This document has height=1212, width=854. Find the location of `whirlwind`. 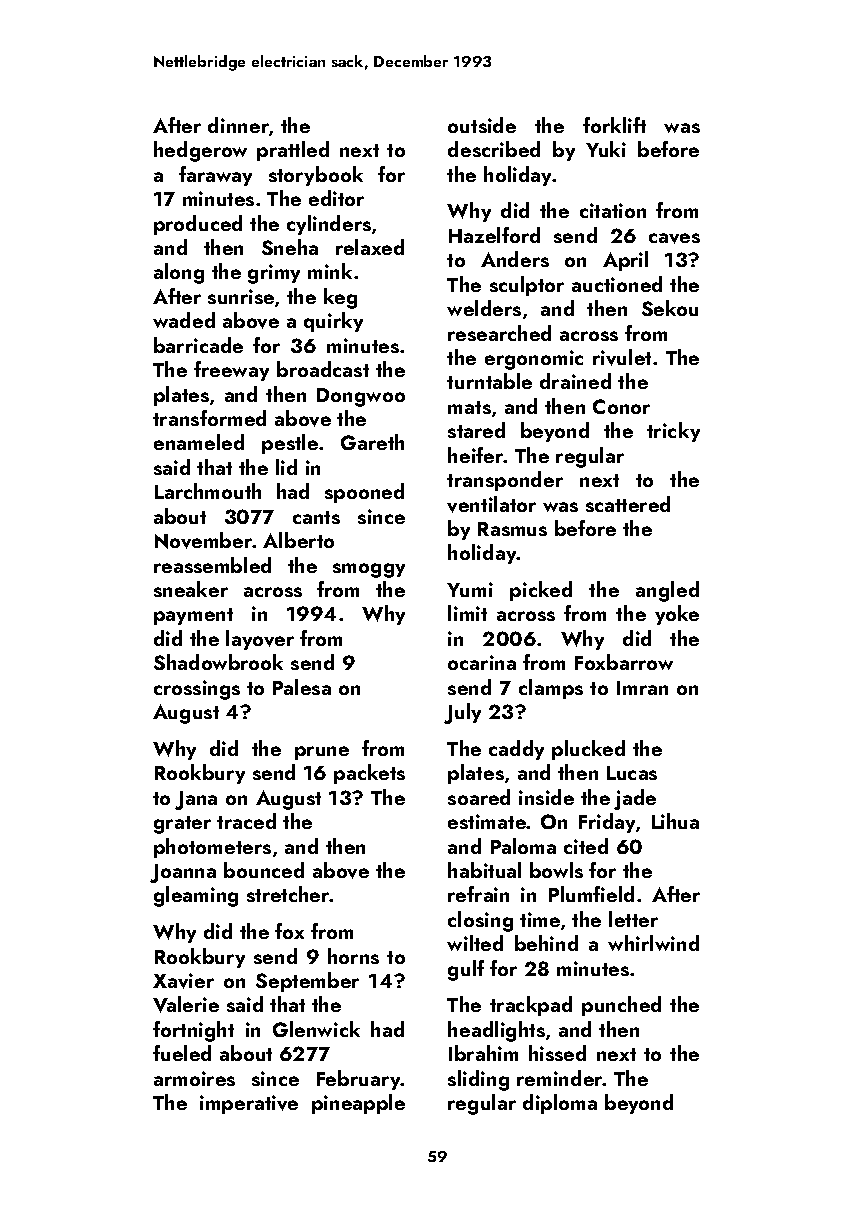

whirlwind is located at coordinates (653, 943).
